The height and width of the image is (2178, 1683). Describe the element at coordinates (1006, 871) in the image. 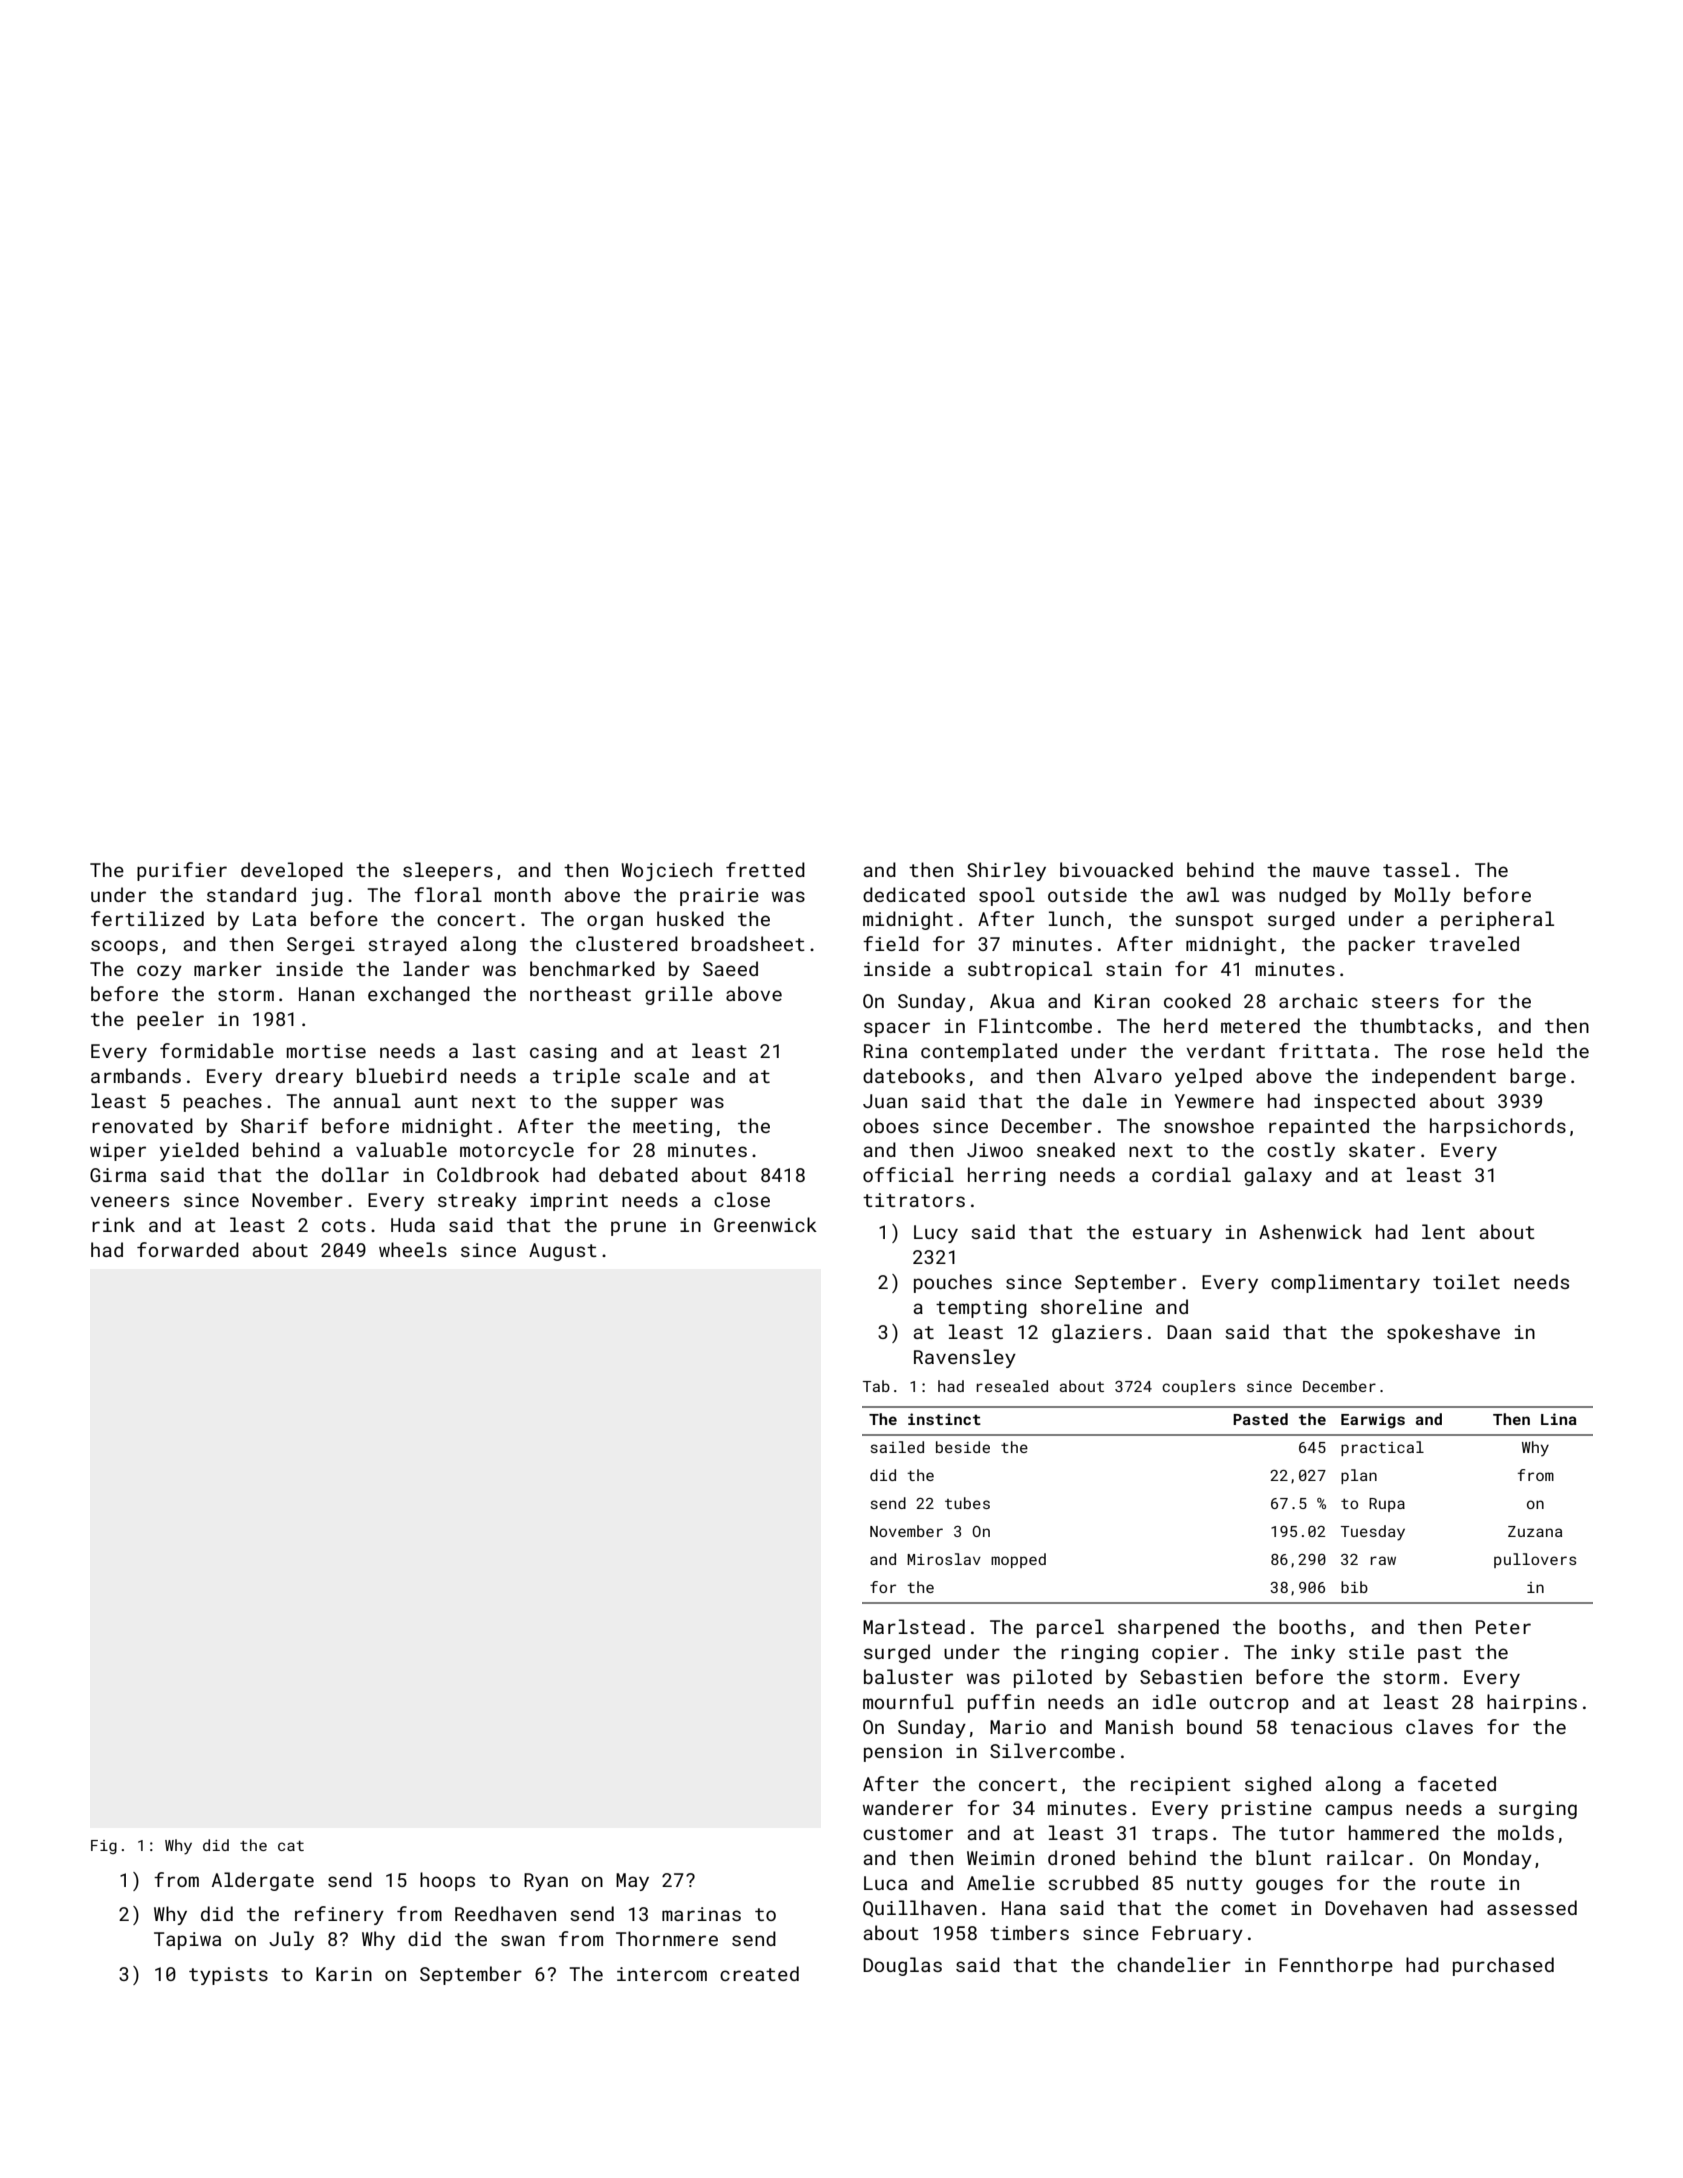

I see `Shirley` at that location.
